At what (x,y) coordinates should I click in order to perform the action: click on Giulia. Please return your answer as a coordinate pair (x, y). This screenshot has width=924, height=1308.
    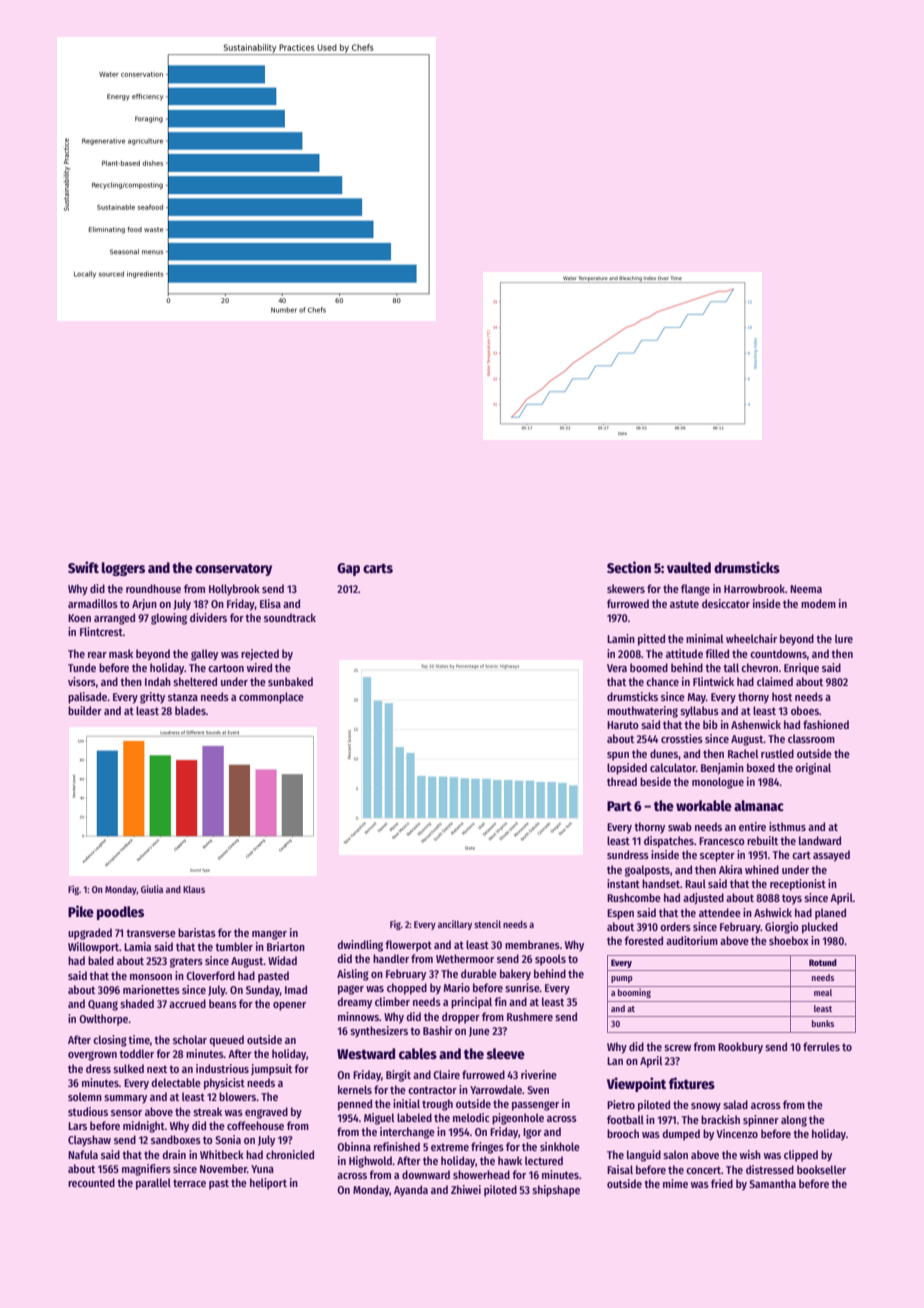
    Looking at the image, I should click on (152, 889).
